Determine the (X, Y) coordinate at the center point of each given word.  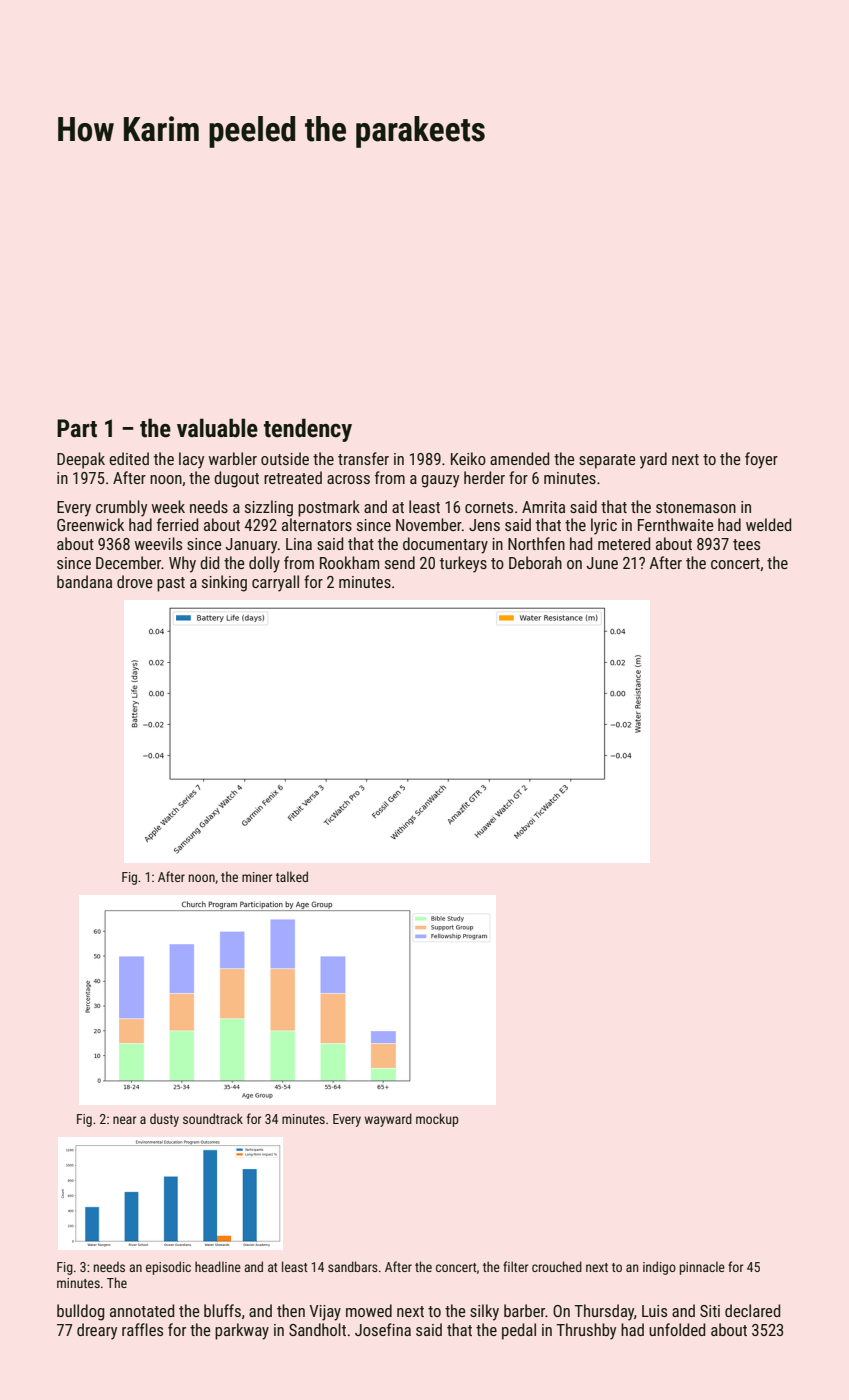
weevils (158, 543)
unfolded (677, 1329)
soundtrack (213, 1118)
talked (292, 876)
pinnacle (702, 1268)
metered (624, 543)
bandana (84, 581)
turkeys (463, 564)
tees (746, 544)
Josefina (383, 1329)
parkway (242, 1331)
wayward (388, 1120)
